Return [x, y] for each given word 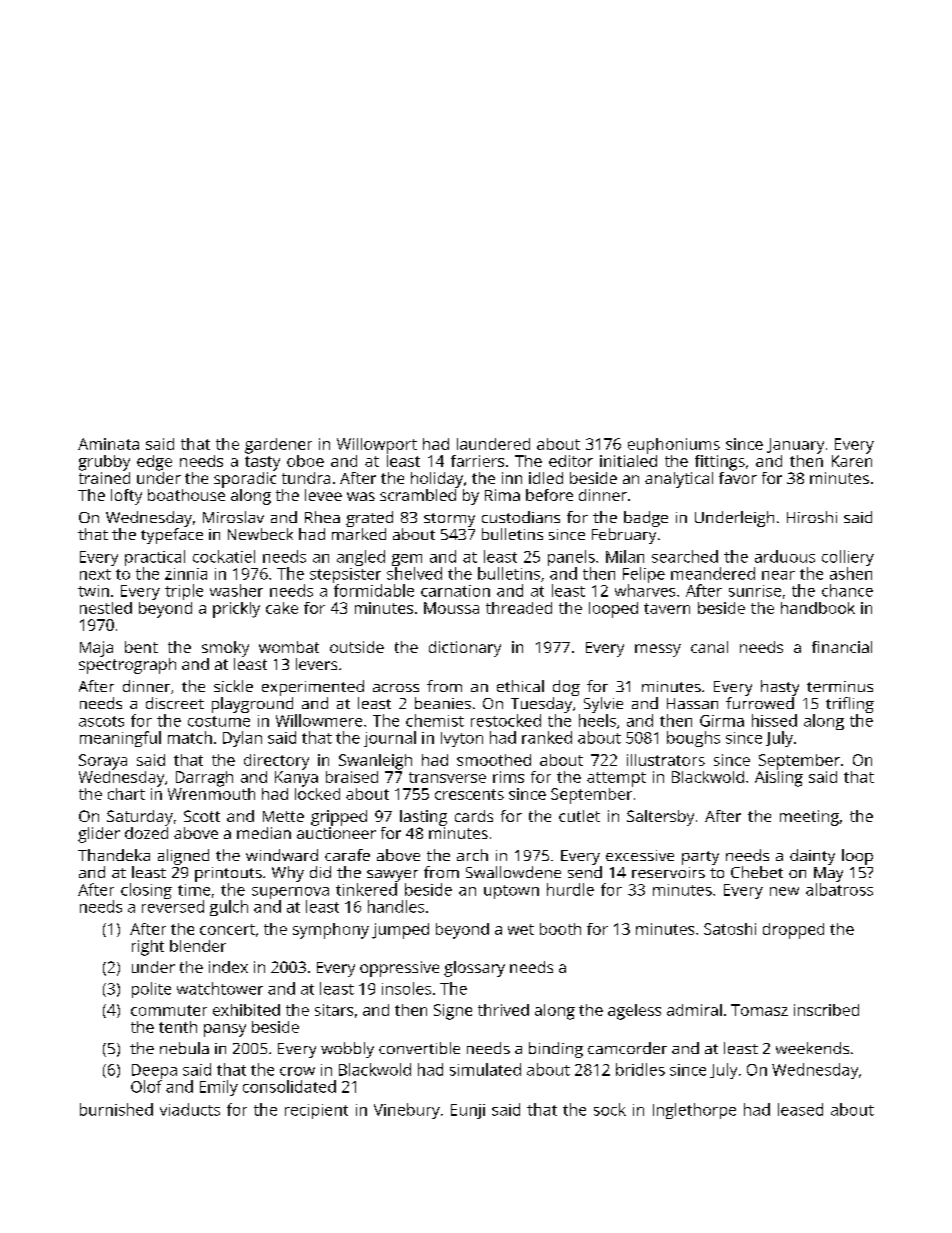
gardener [278, 446]
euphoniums [674, 446]
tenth [178, 1027]
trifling [850, 705]
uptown [511, 892]
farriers [477, 461]
